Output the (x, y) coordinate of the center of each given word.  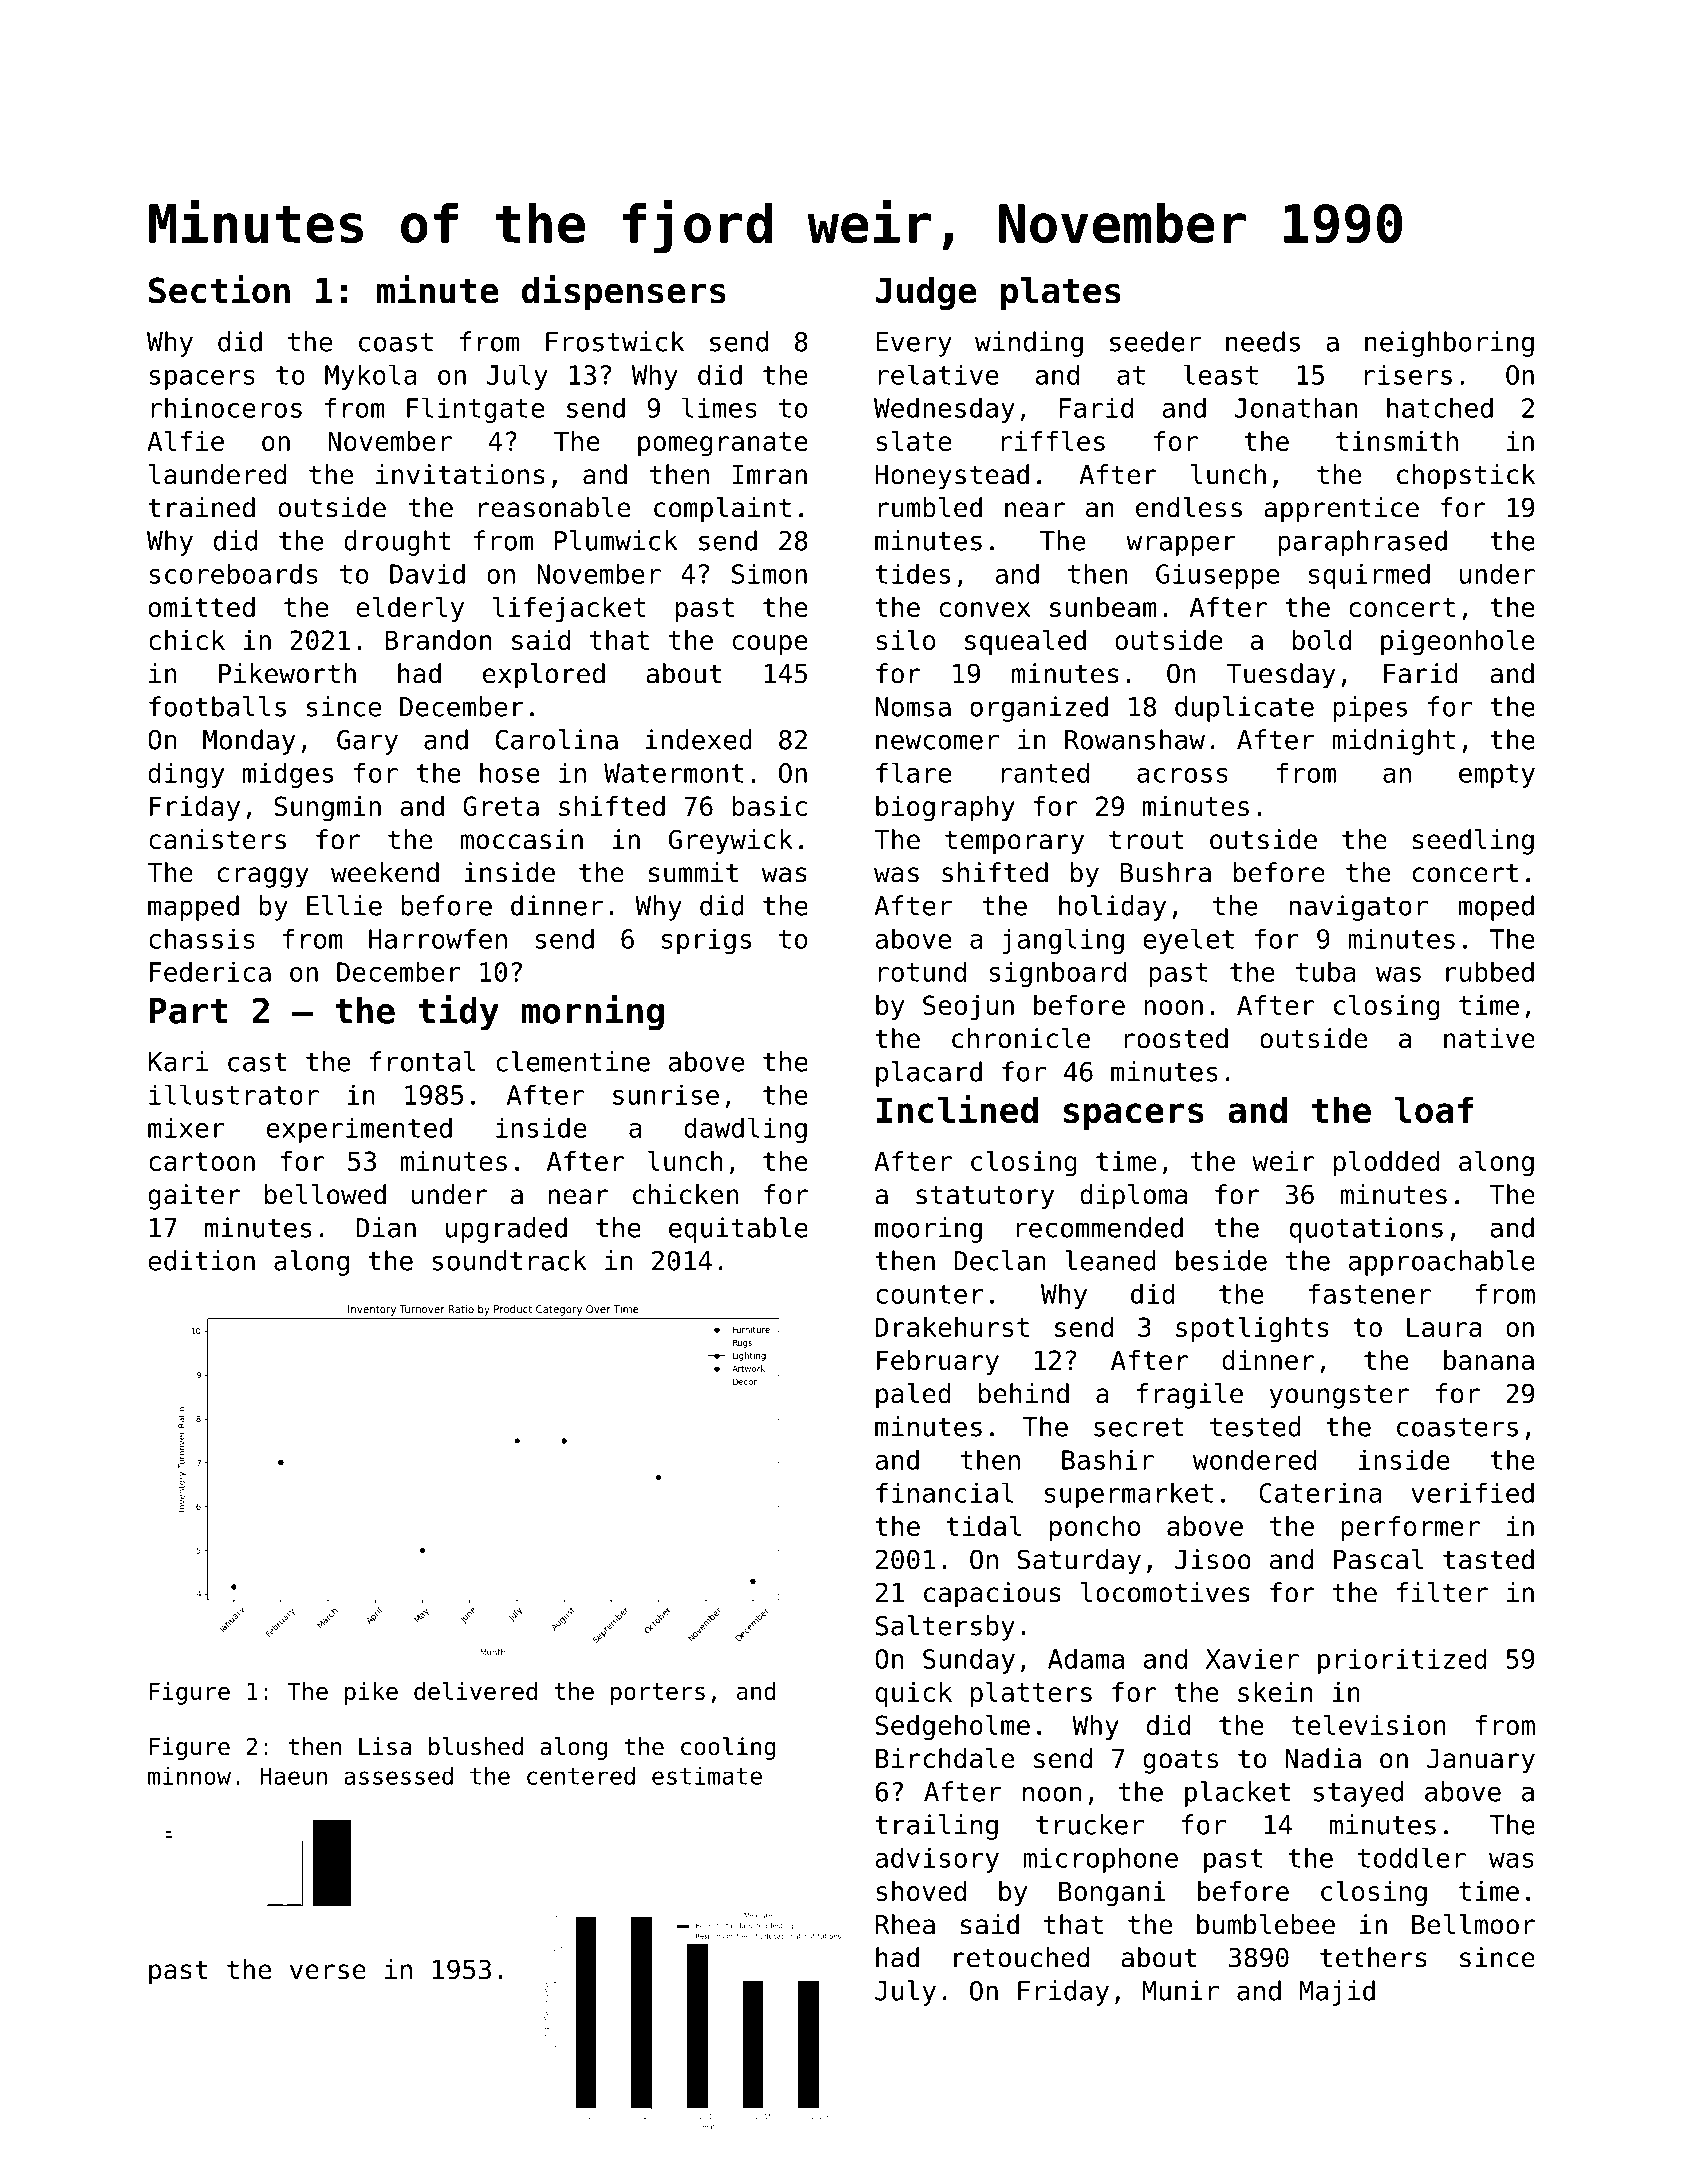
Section (219, 289)
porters (658, 1694)
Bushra (1165, 872)
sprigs (706, 941)
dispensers (624, 292)
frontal (423, 1061)
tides (912, 573)
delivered (475, 1691)
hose (510, 772)
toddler (1412, 1857)
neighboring (1449, 344)
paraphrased (1362, 543)
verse (328, 1972)
